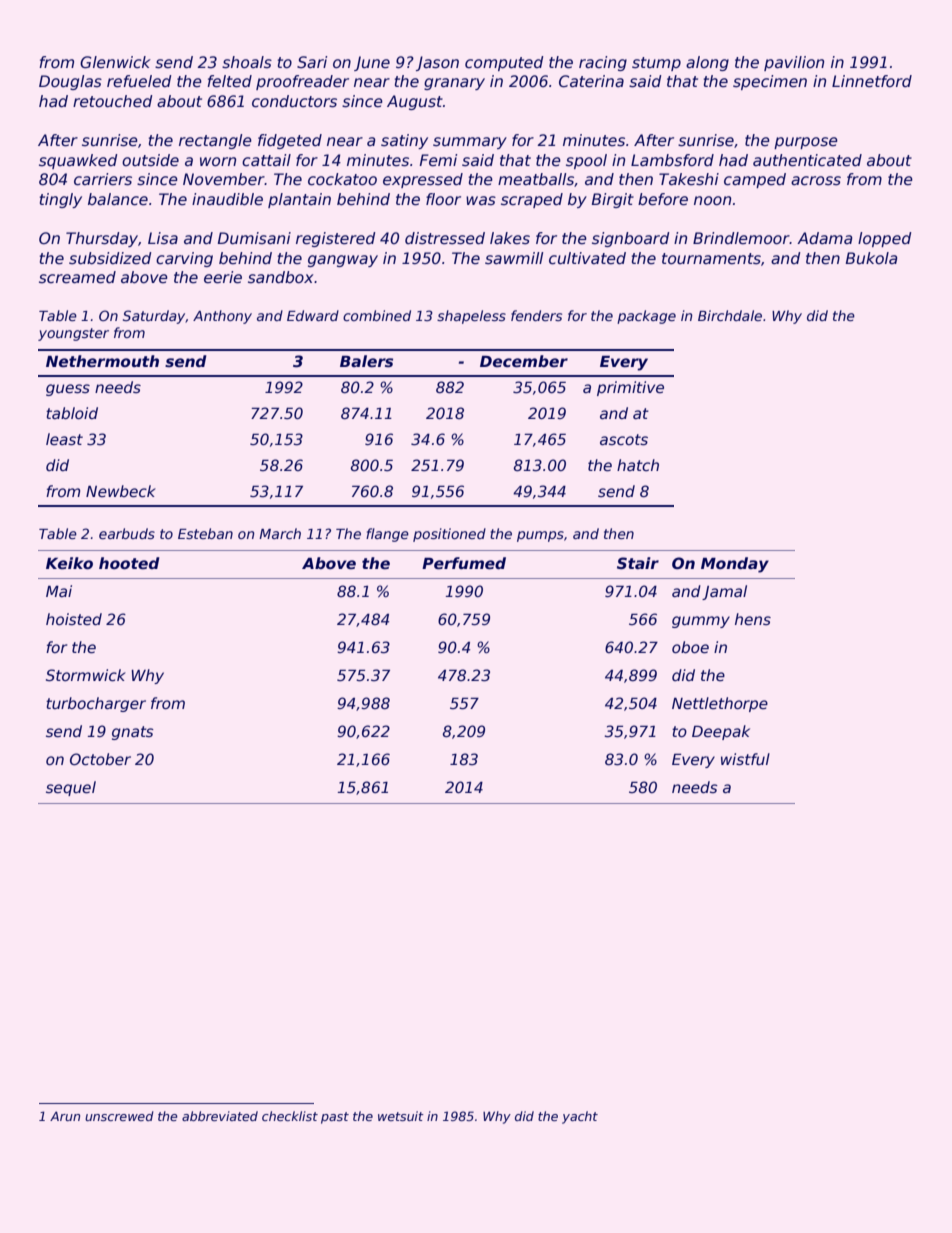 The width and height of the document is (952, 1233). Describe the element at coordinates (205, 533) in the document. I see `Esteban` at that location.
